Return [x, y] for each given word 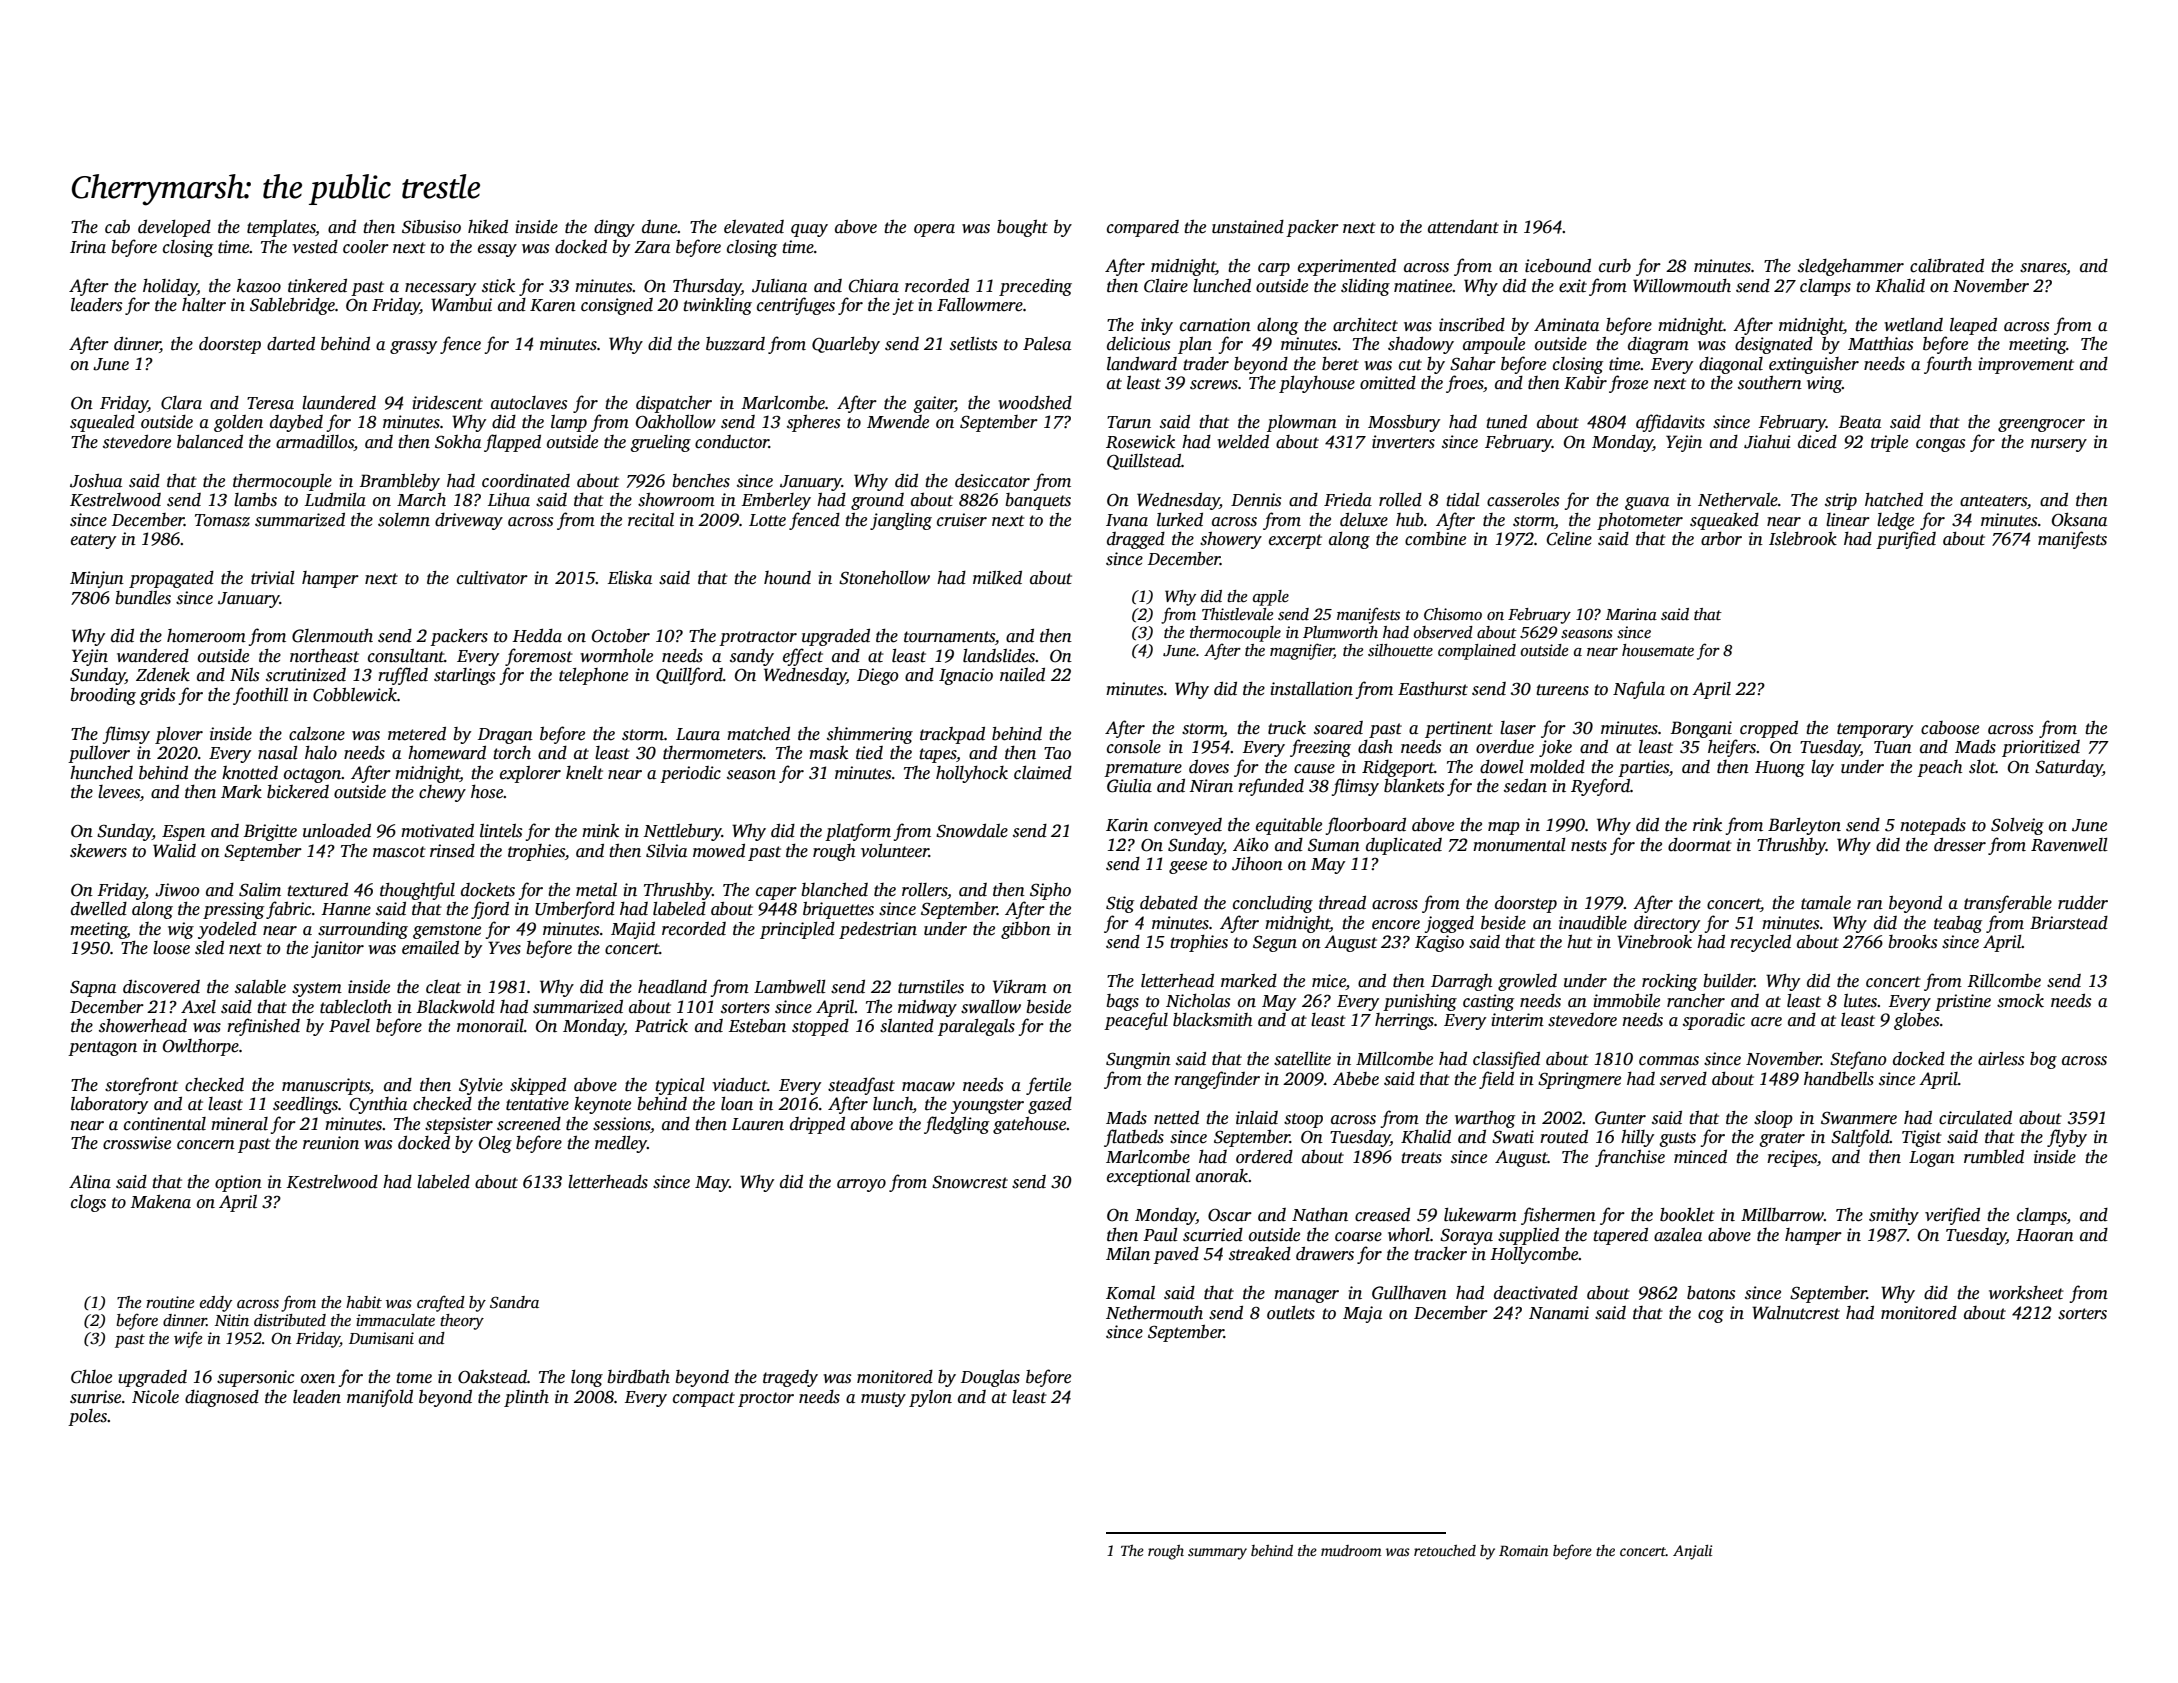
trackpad [952, 735]
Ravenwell [2069, 845]
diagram [1658, 345]
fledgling [956, 1125]
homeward [447, 753]
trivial [273, 578]
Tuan [1893, 747]
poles [87, 1417]
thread [1342, 903]
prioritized [2041, 748]
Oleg [495, 1144]
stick [498, 286]
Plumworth [1340, 632]
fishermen [1558, 1216]
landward [1142, 364]
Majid [633, 930]
